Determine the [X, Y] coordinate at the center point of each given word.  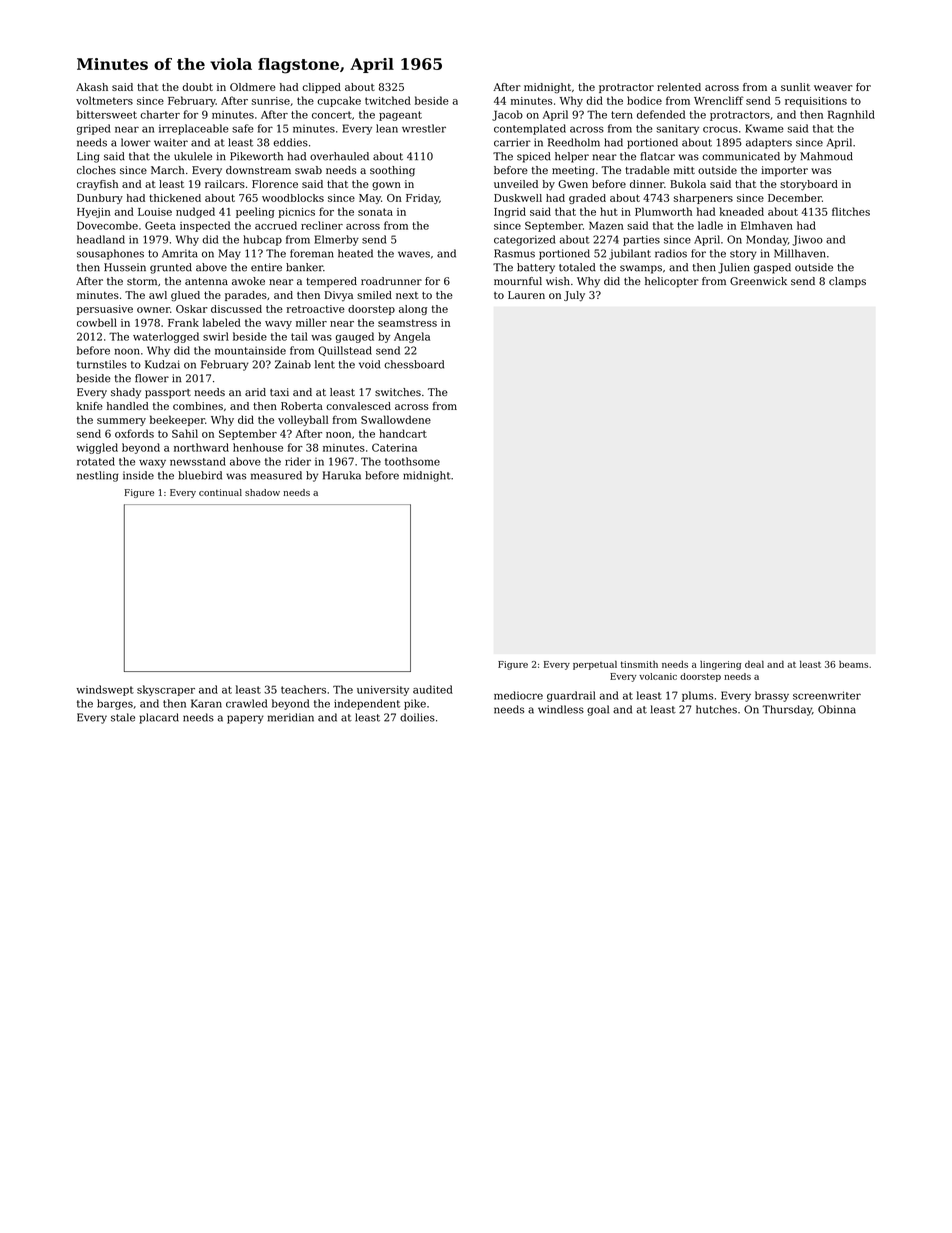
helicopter [672, 282]
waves [414, 254]
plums [697, 696]
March [168, 170]
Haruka [342, 475]
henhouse [258, 447]
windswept [105, 690]
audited [433, 689]
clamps [847, 282]
